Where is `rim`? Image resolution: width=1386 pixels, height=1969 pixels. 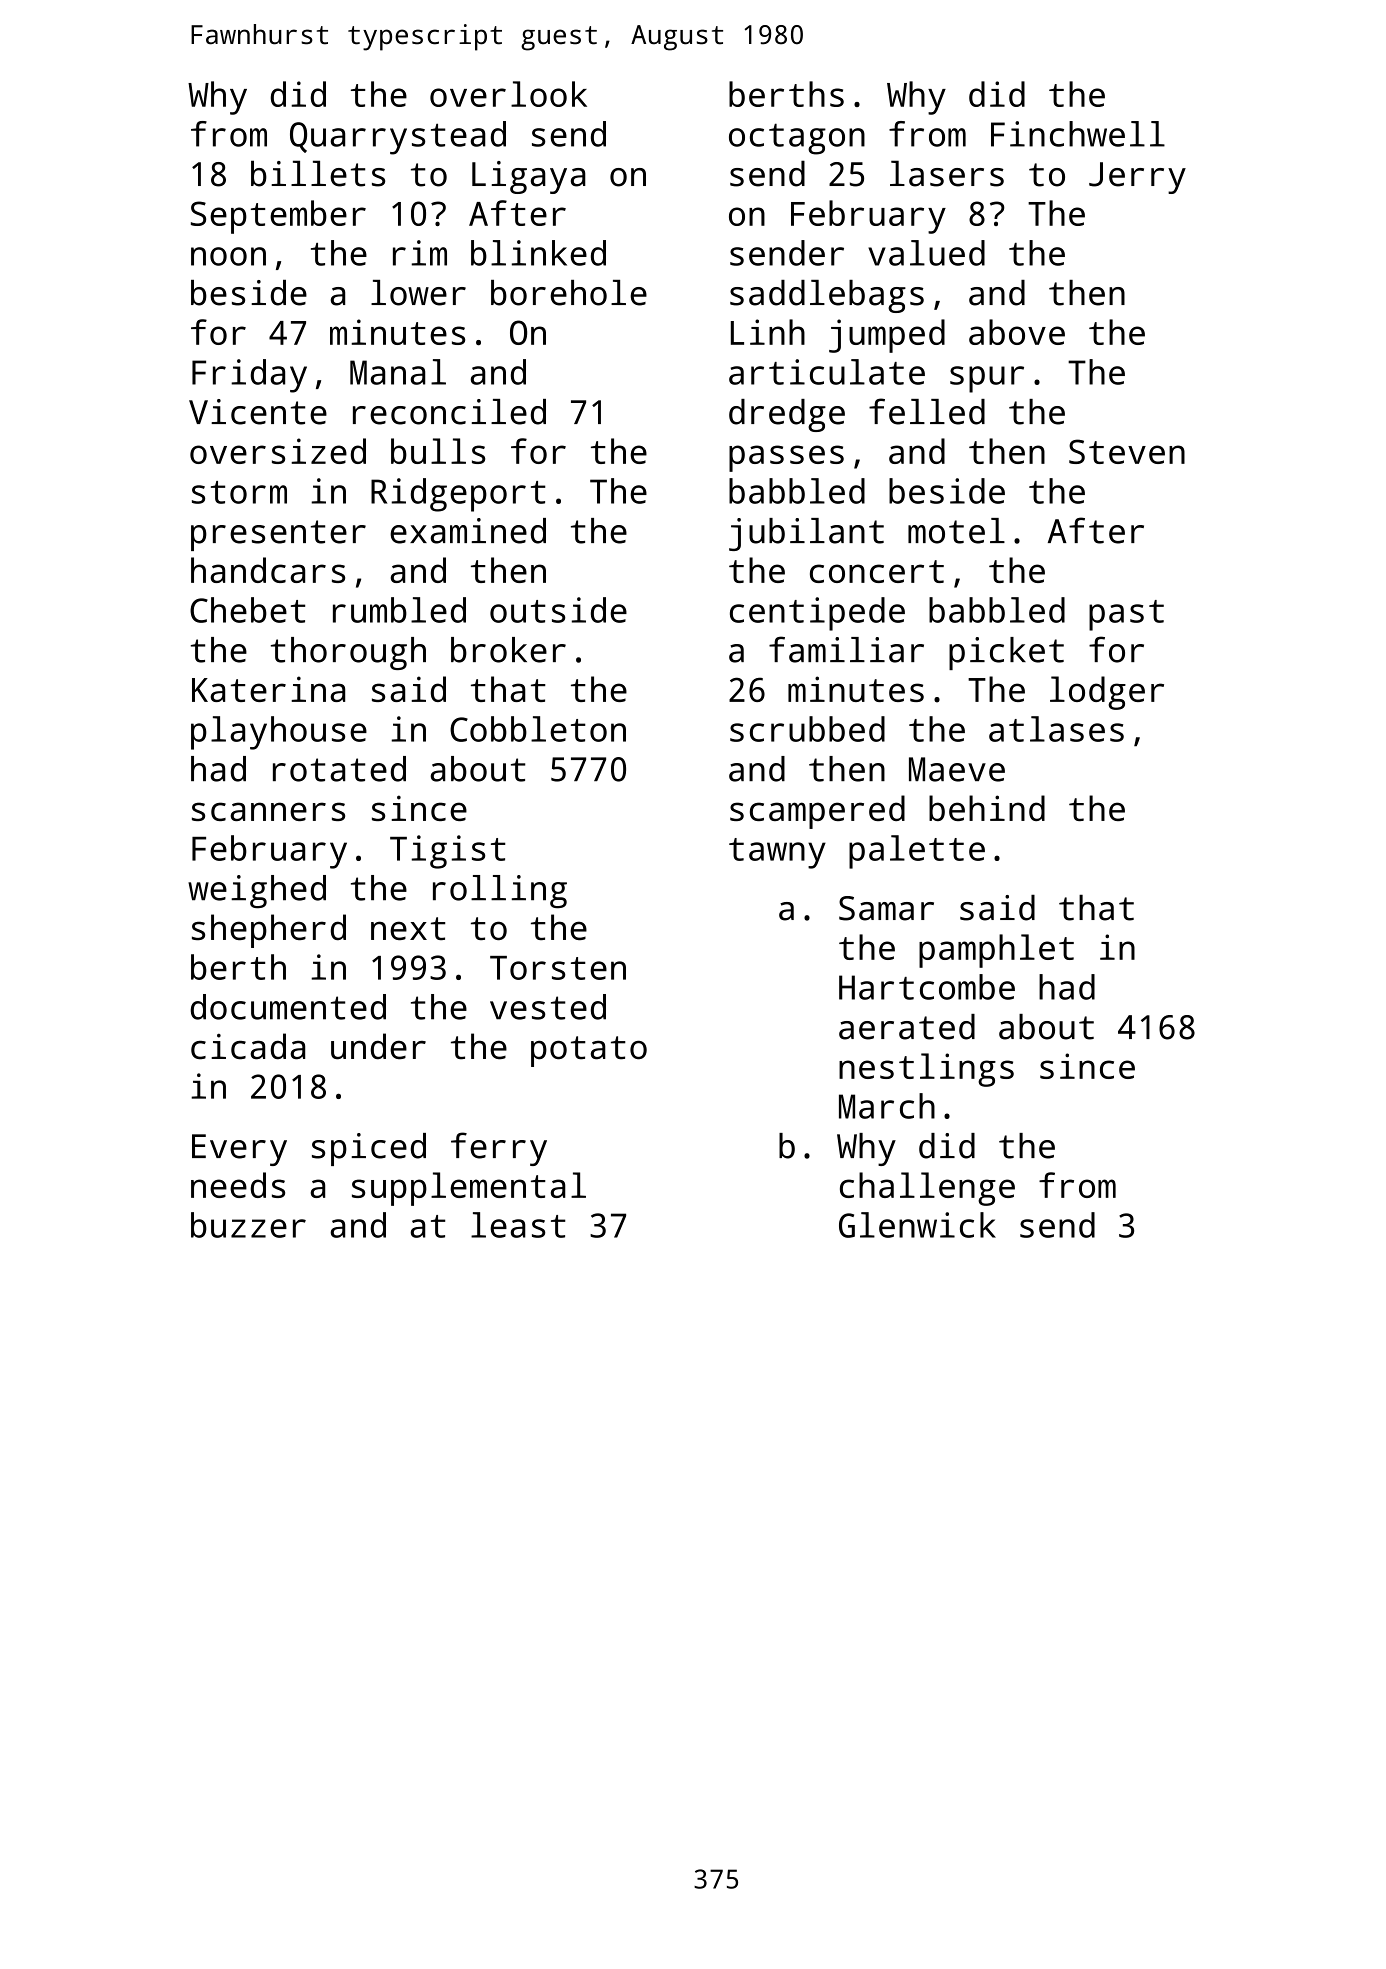
rim is located at coordinates (420, 253).
